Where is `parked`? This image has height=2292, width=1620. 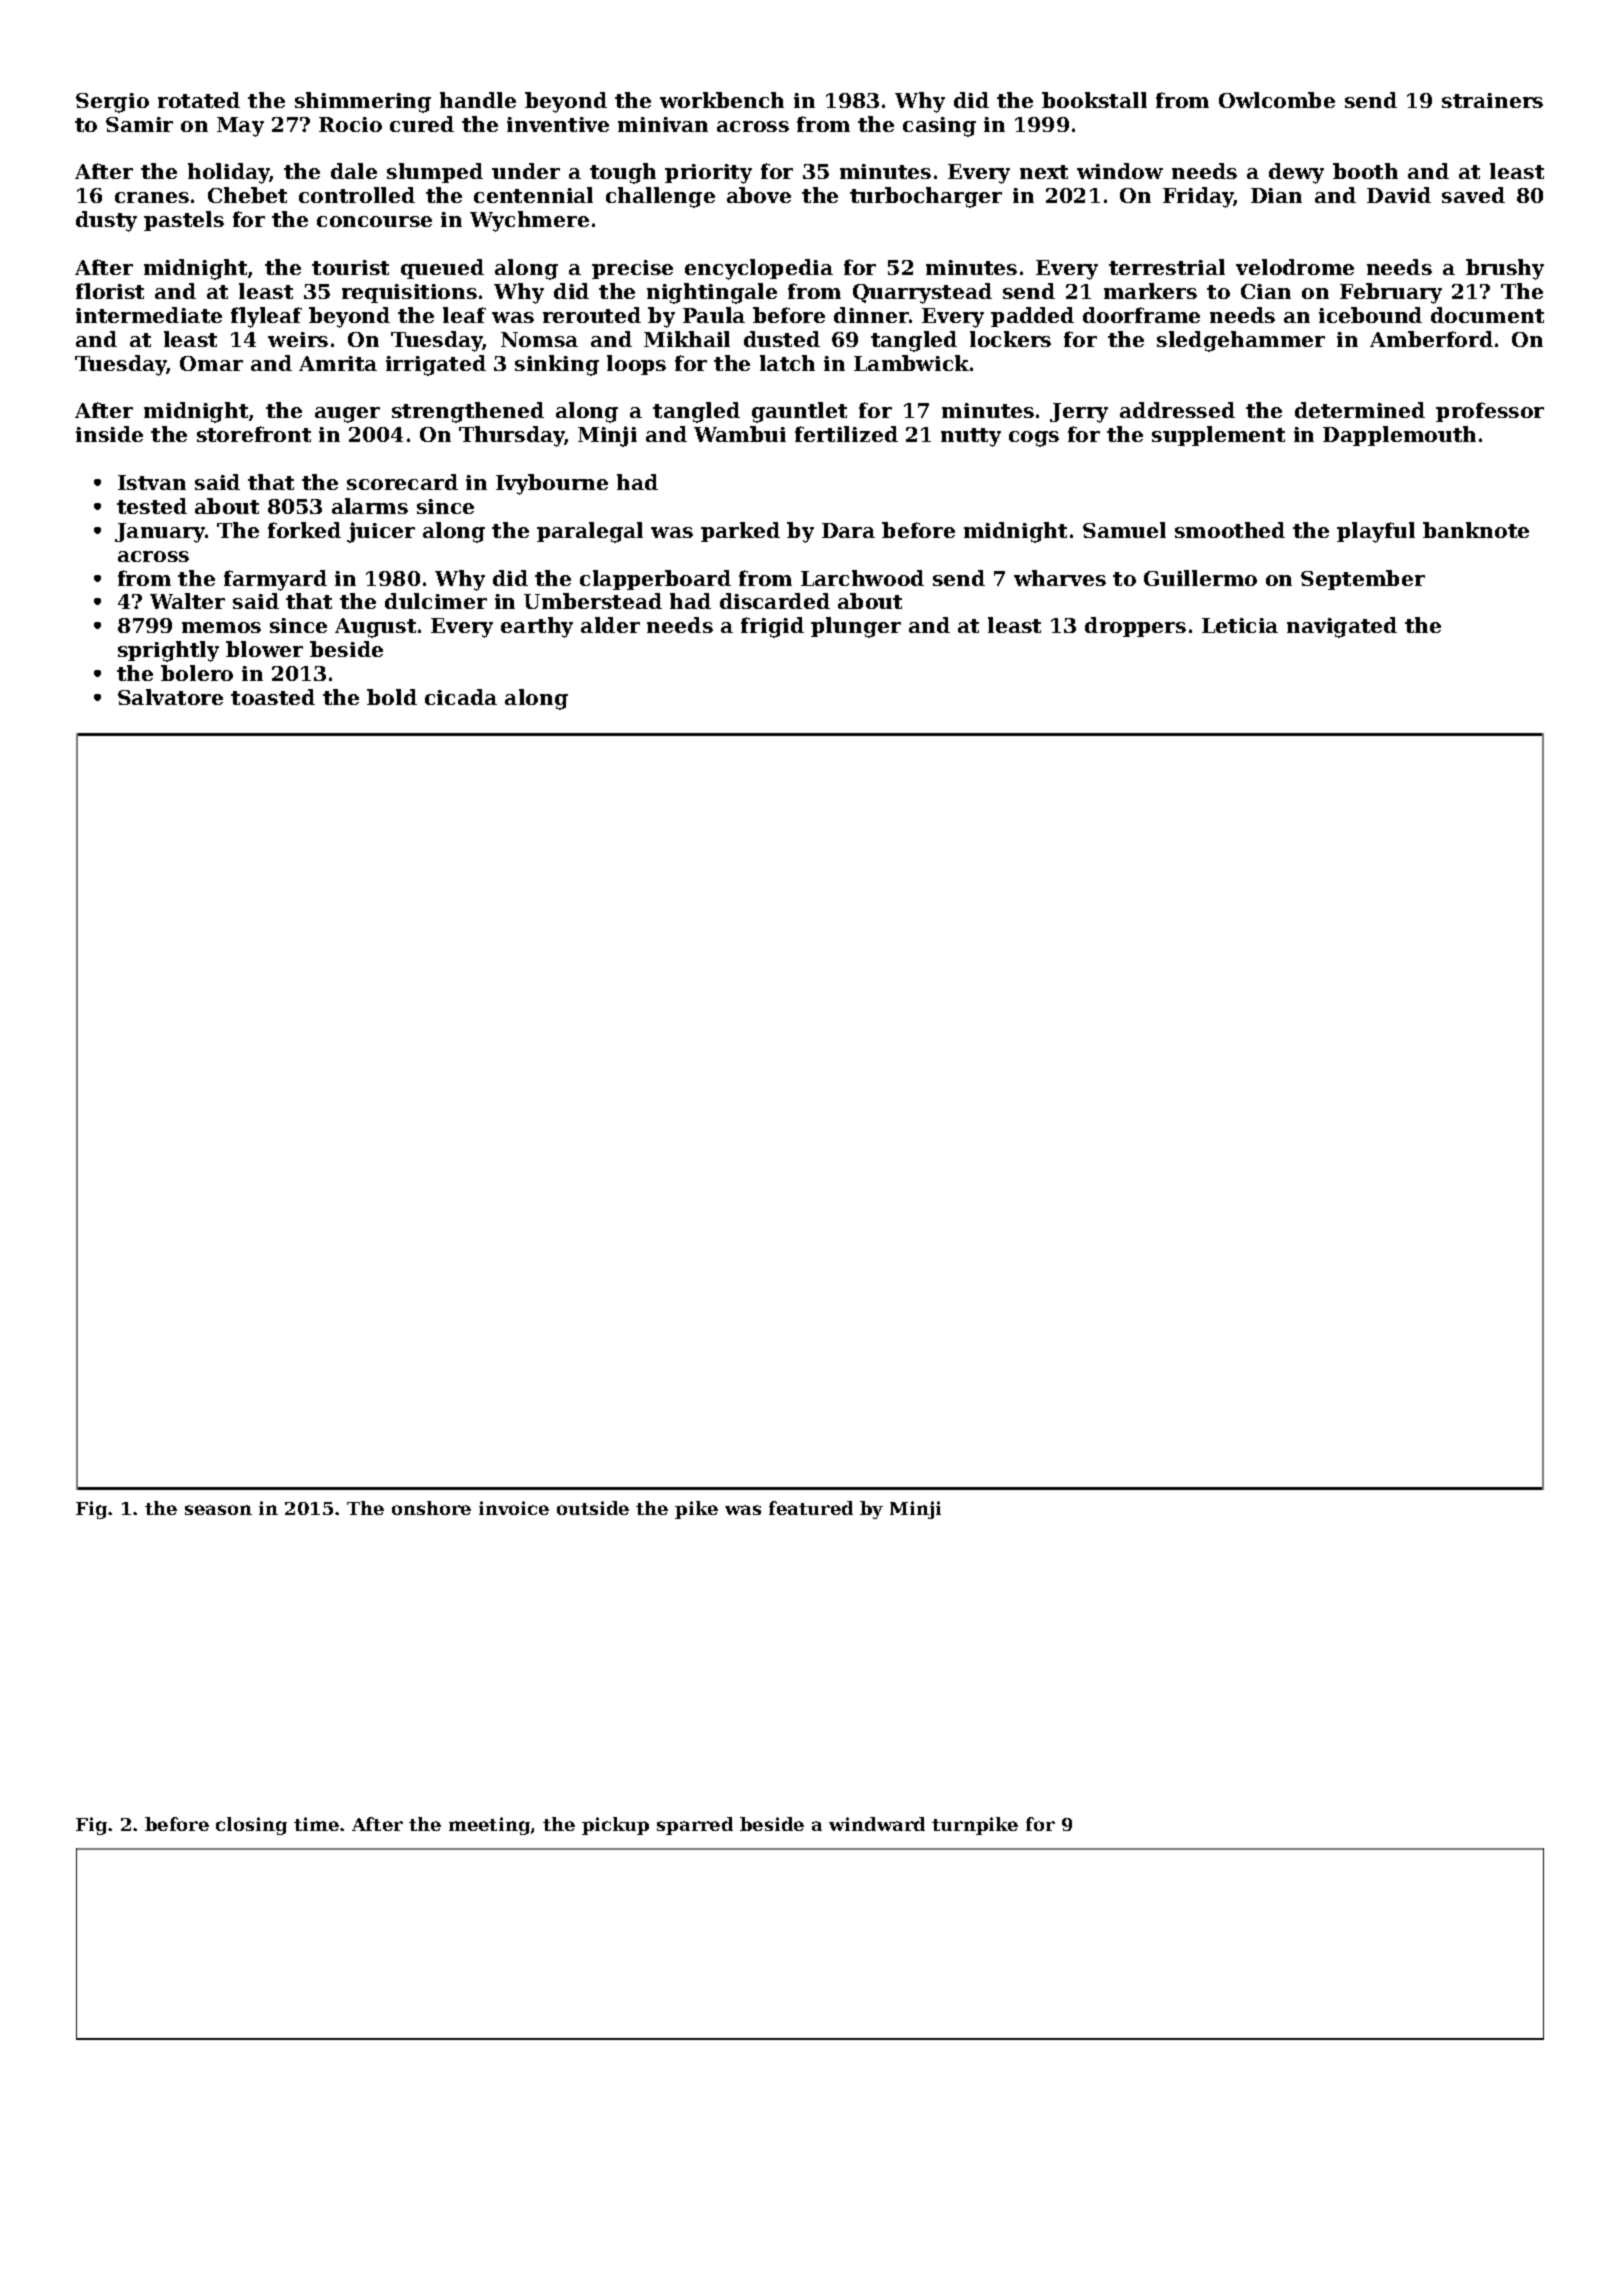 parked is located at coordinates (740, 532).
